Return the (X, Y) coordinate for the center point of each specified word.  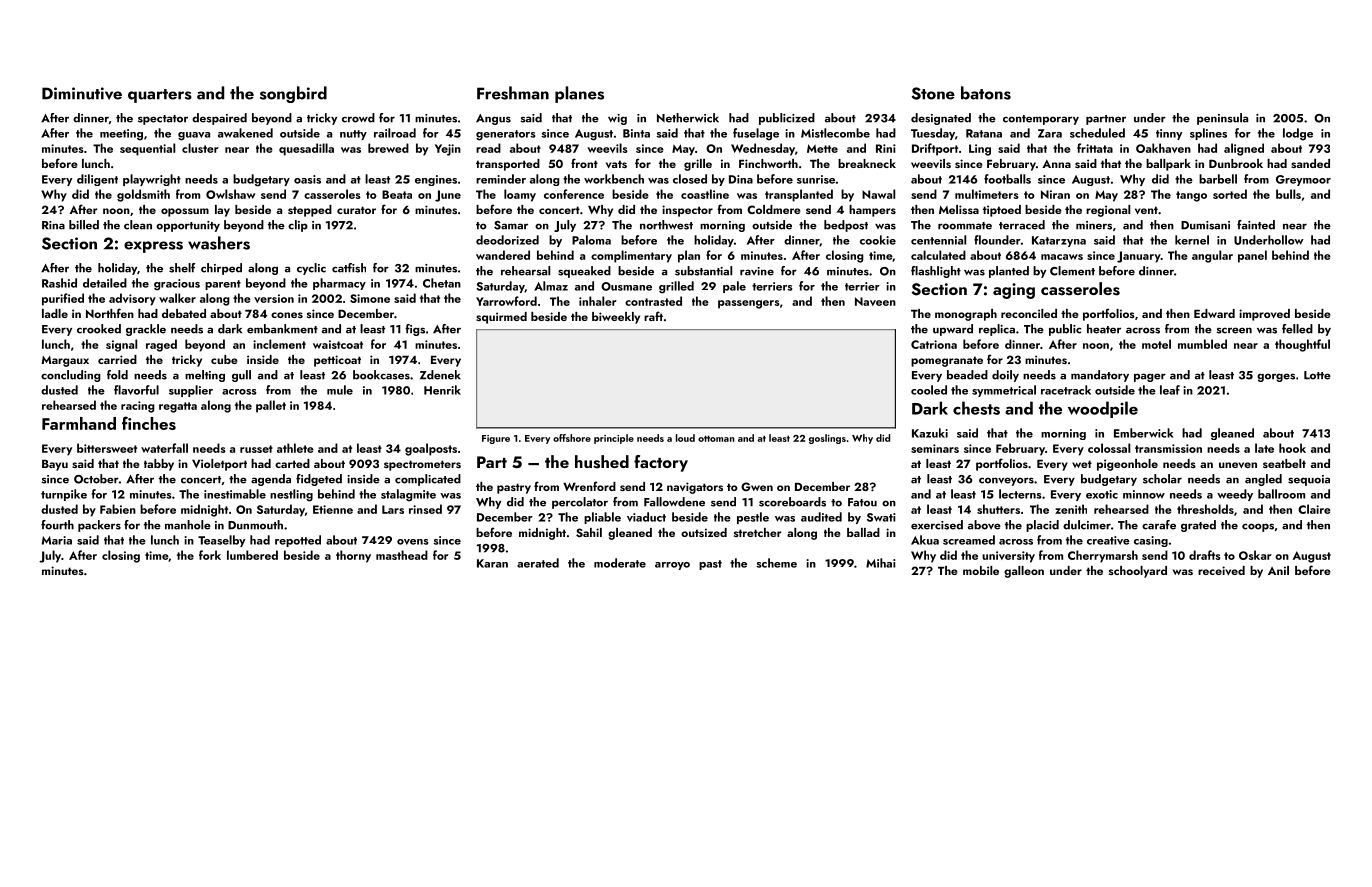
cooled (929, 390)
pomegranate (947, 361)
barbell (1218, 179)
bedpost (846, 226)
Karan (492, 563)
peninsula (1222, 119)
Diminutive (82, 93)
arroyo (672, 566)
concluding (71, 376)
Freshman (513, 93)
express (153, 247)
